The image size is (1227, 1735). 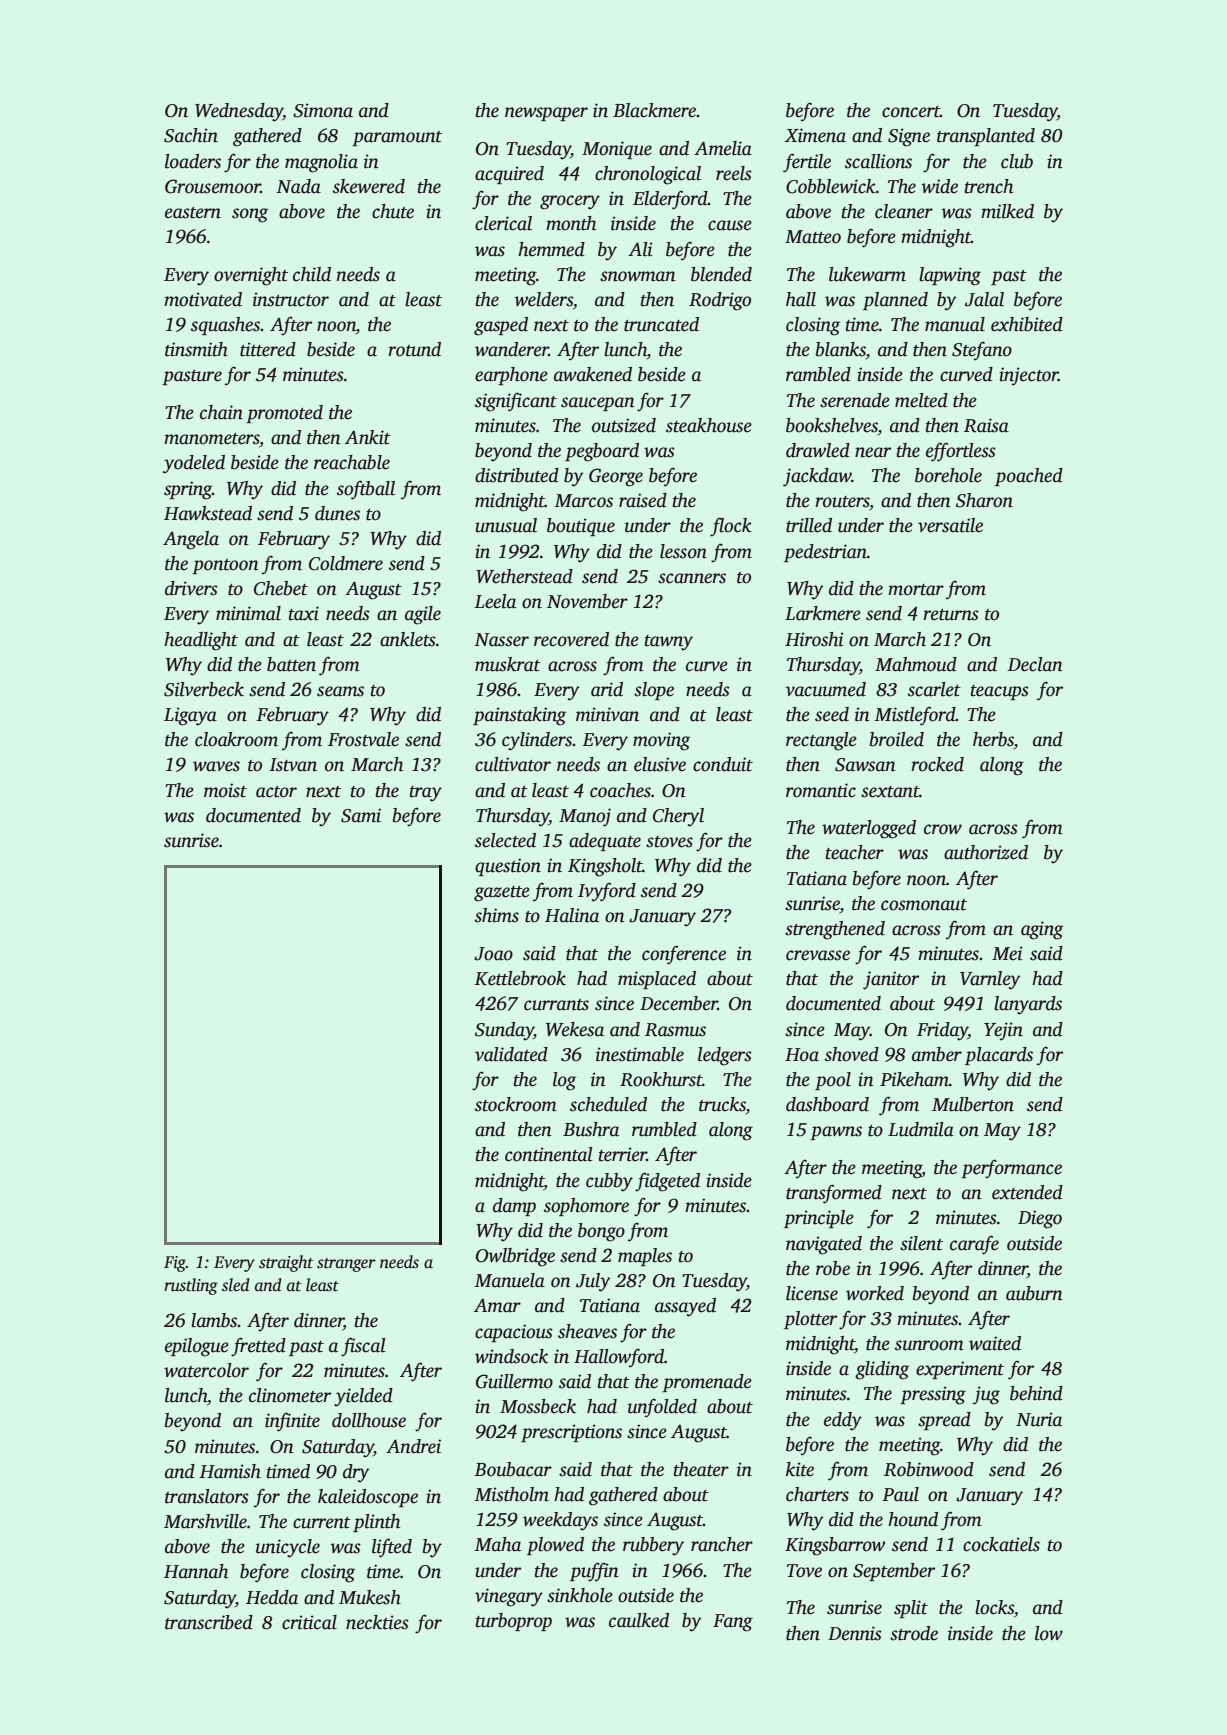 I want to click on moist, so click(x=225, y=790).
